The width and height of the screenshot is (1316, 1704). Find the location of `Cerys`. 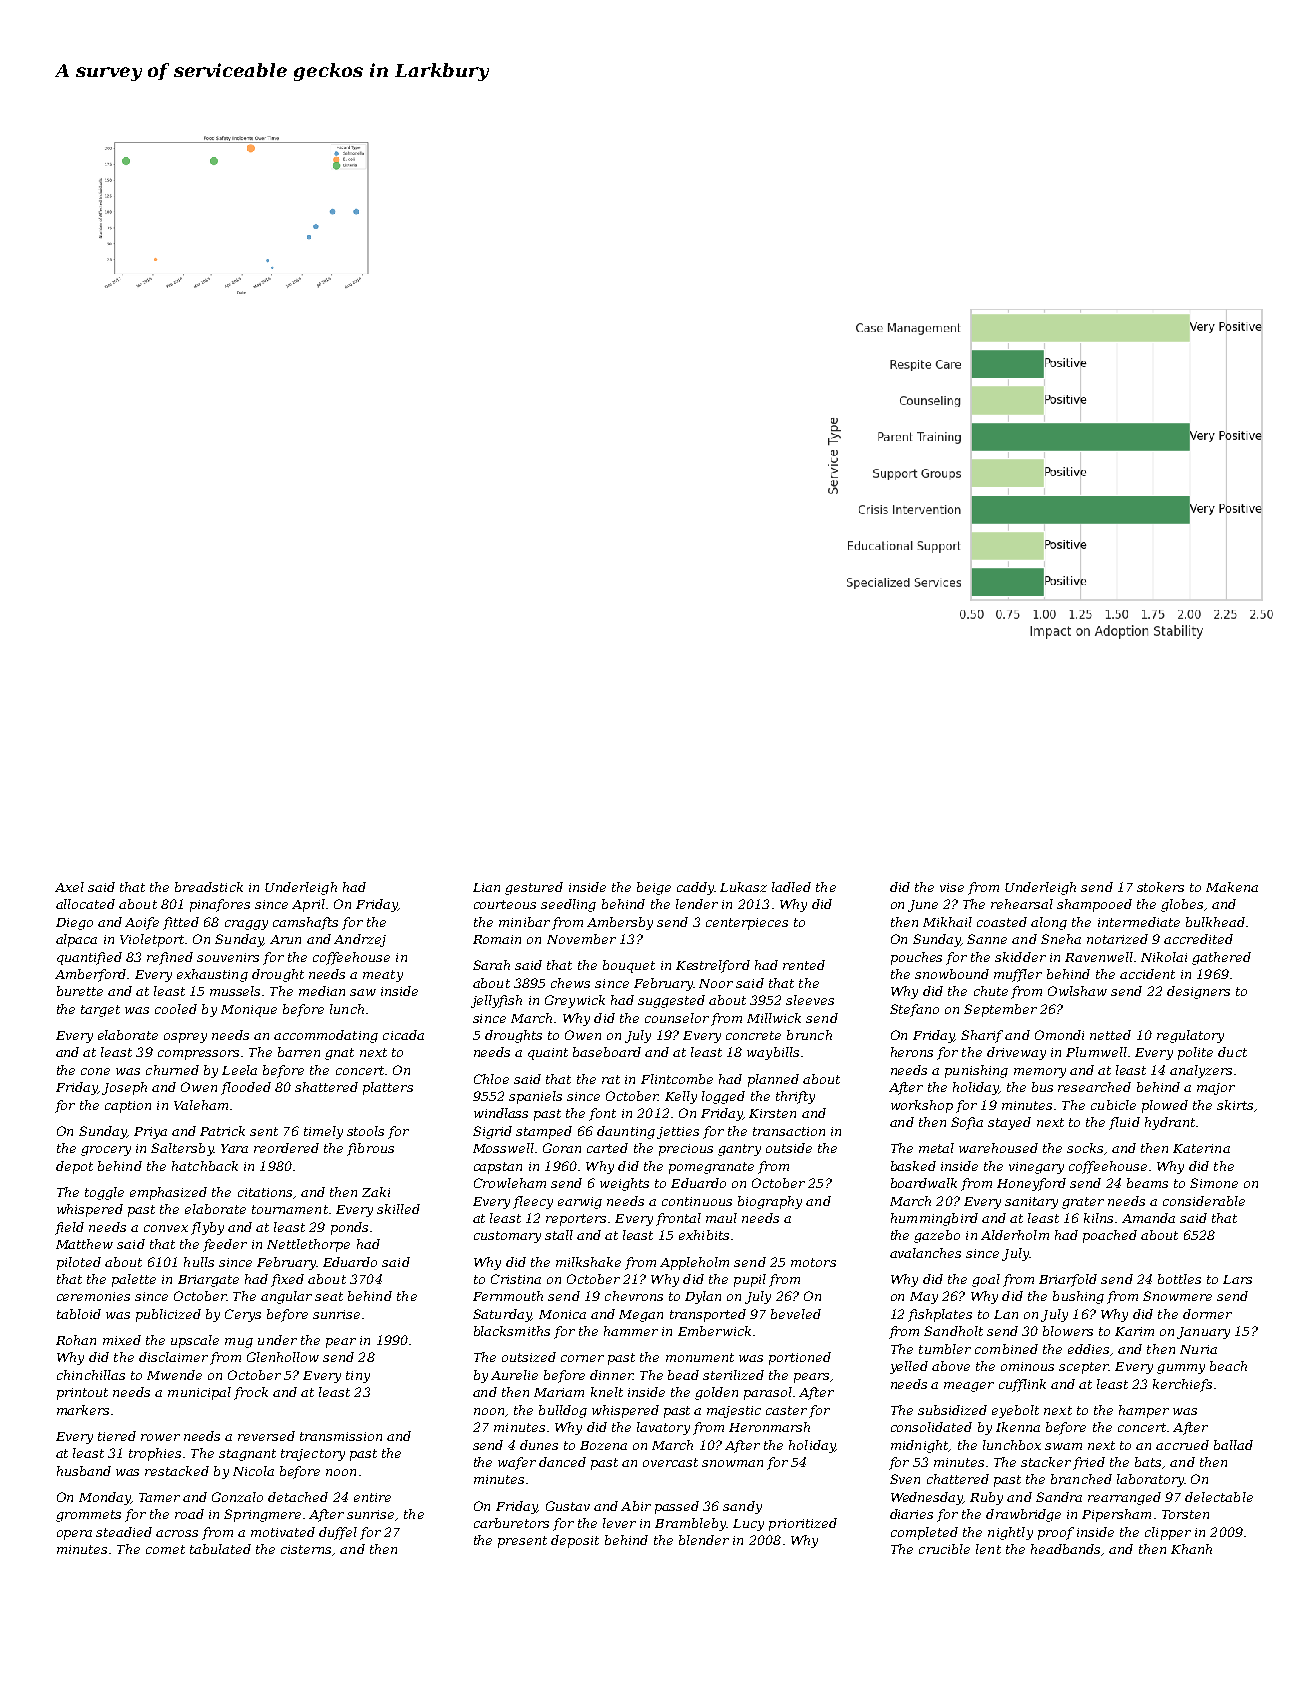

Cerys is located at coordinates (243, 1315).
